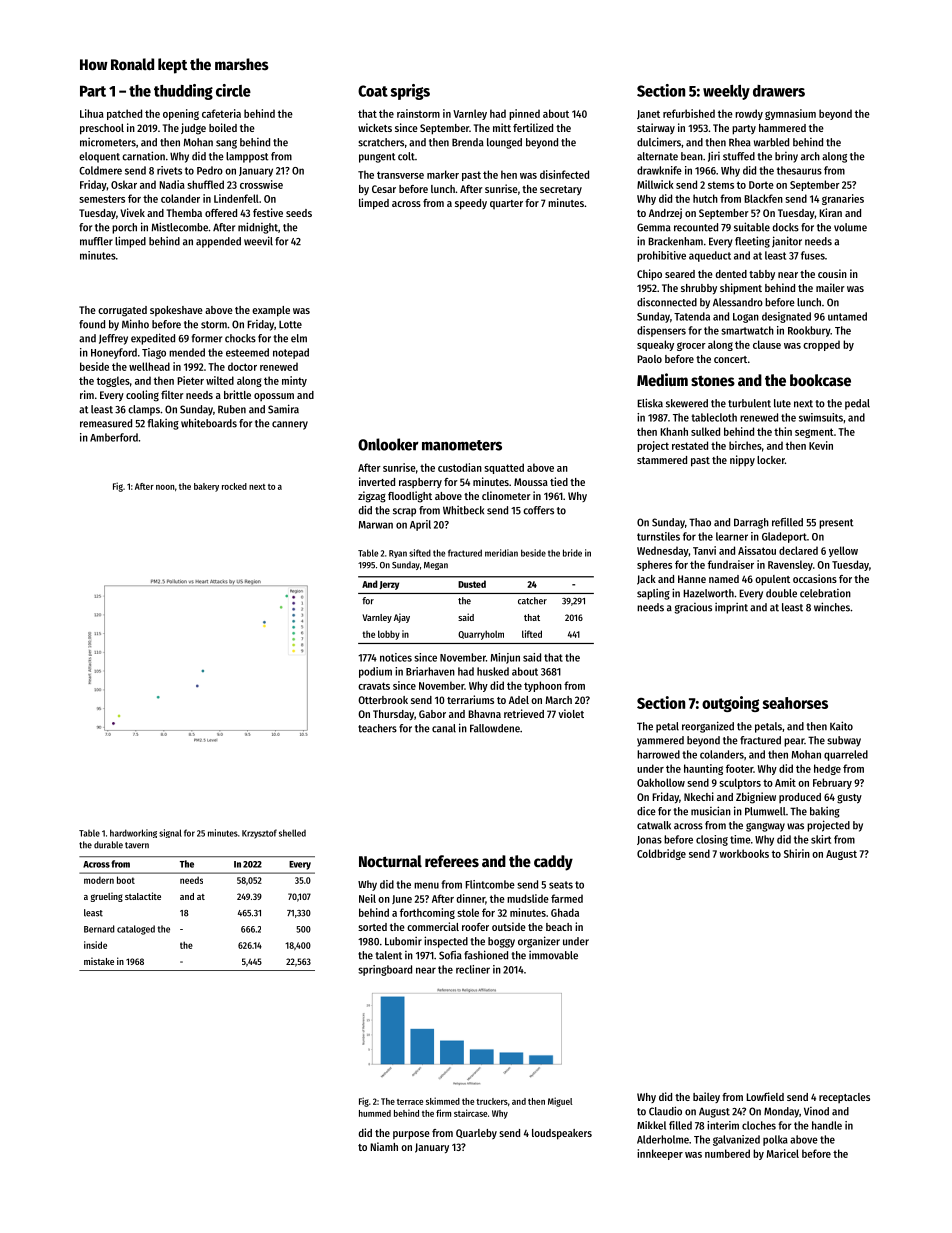  I want to click on rocked, so click(234, 486).
